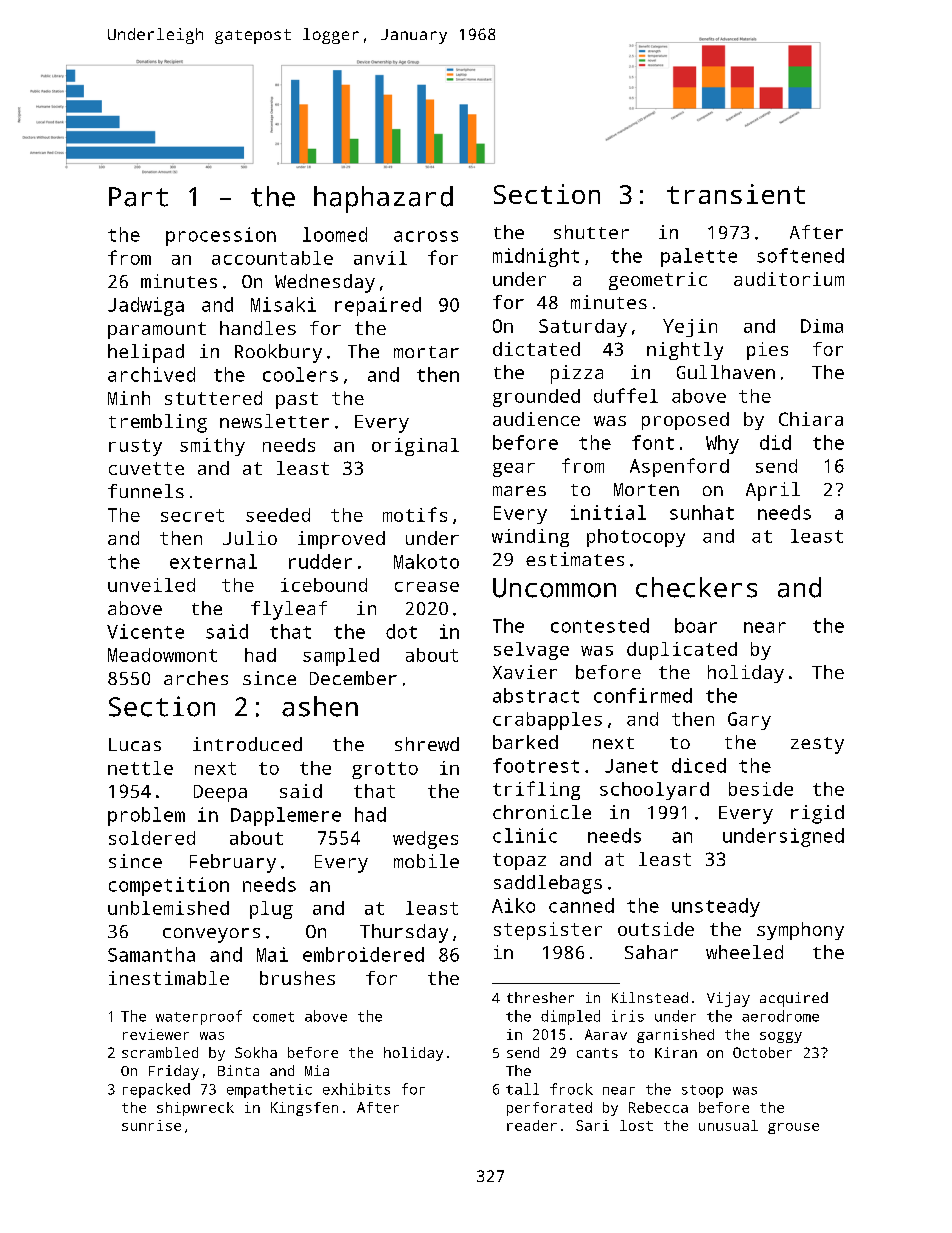 This screenshot has height=1233, width=952. I want to click on confirmed, so click(643, 695).
